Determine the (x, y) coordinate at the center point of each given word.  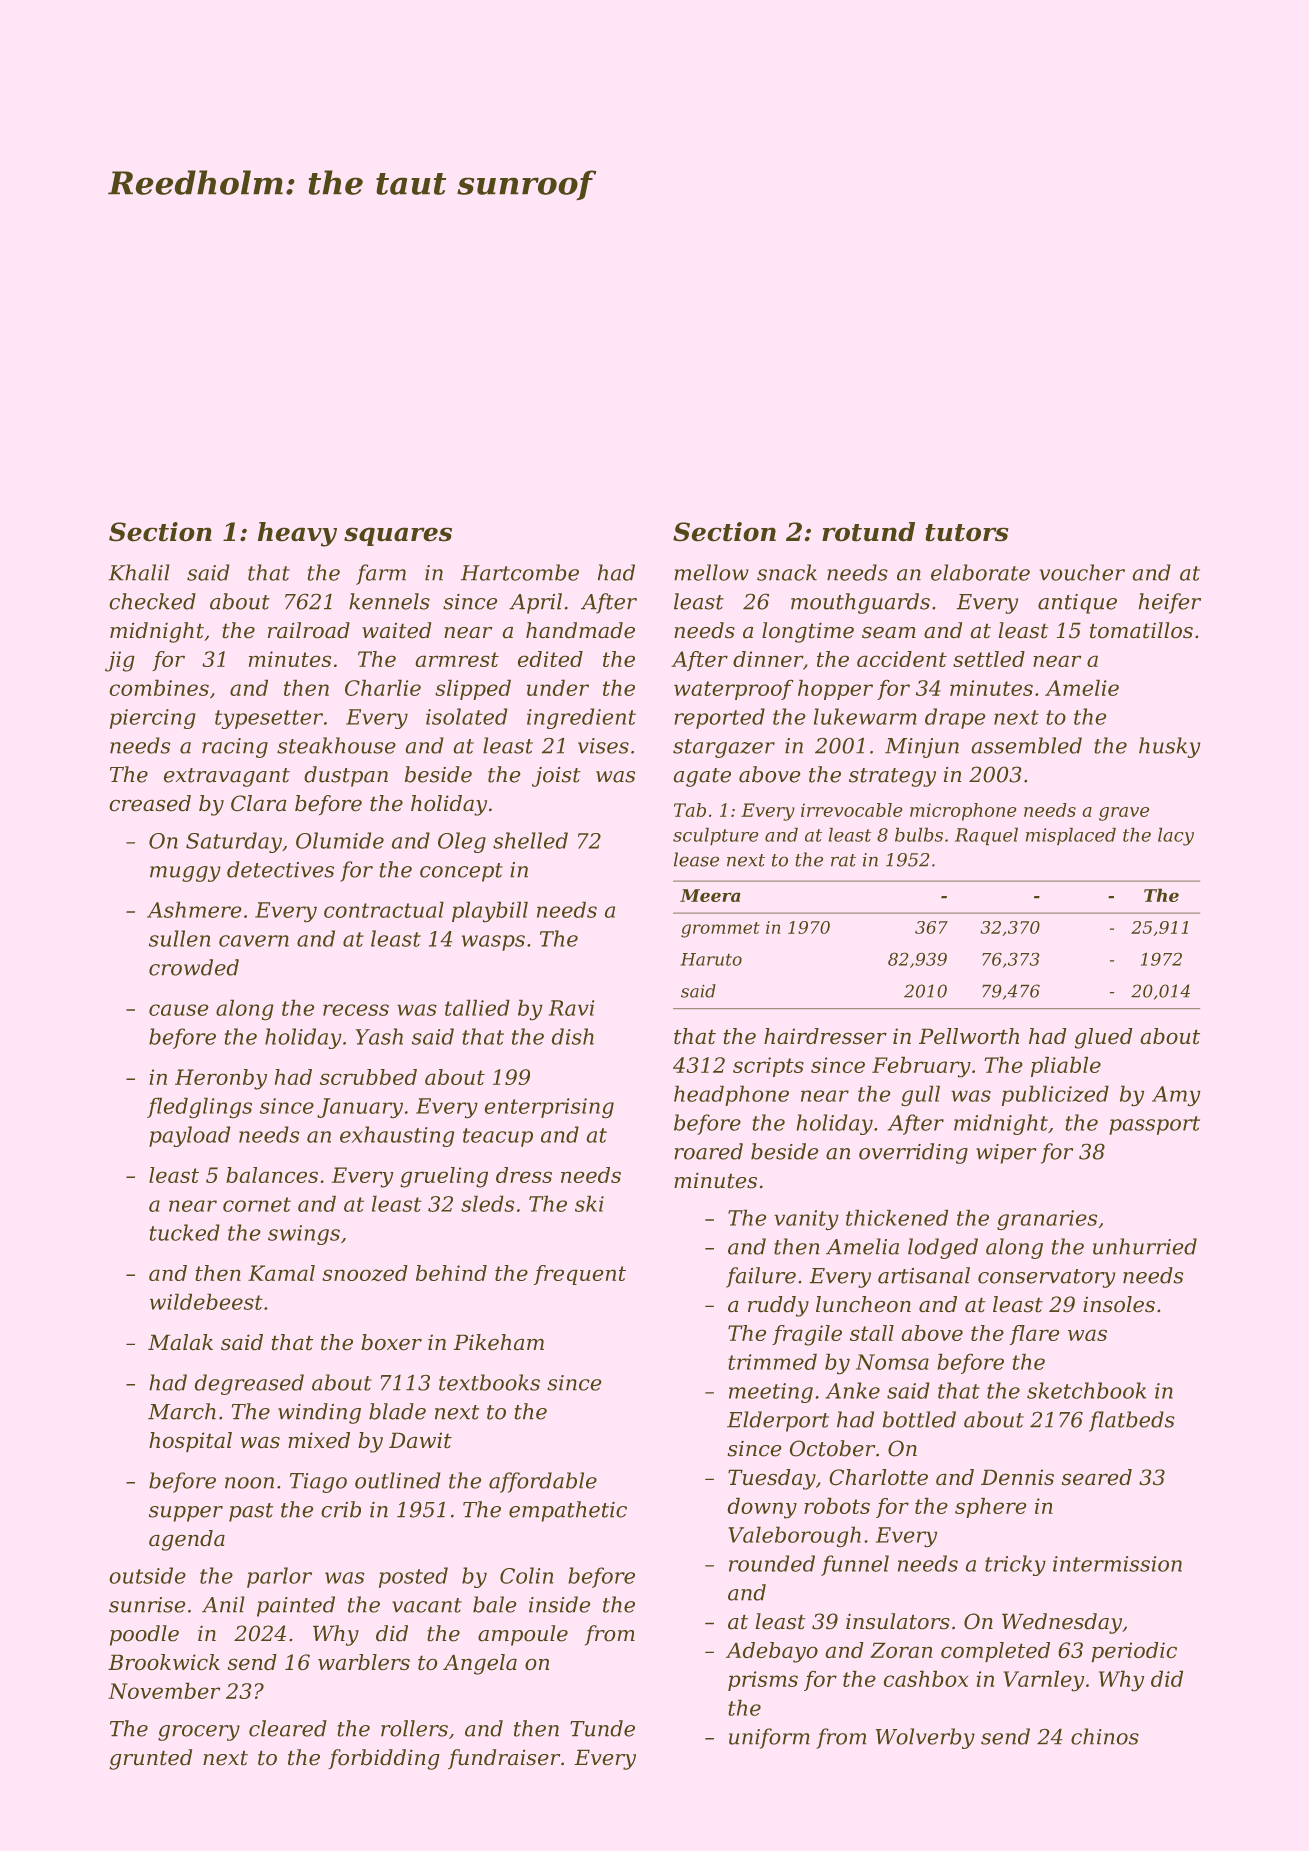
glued (1104, 1038)
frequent (580, 1275)
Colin (526, 1575)
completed (995, 1652)
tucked (185, 1232)
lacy (1176, 836)
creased (150, 803)
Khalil (139, 572)
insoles (1119, 1304)
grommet (720, 930)
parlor (279, 1577)
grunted (150, 1759)
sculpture (716, 836)
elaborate (980, 572)
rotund (868, 532)
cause (179, 1010)
